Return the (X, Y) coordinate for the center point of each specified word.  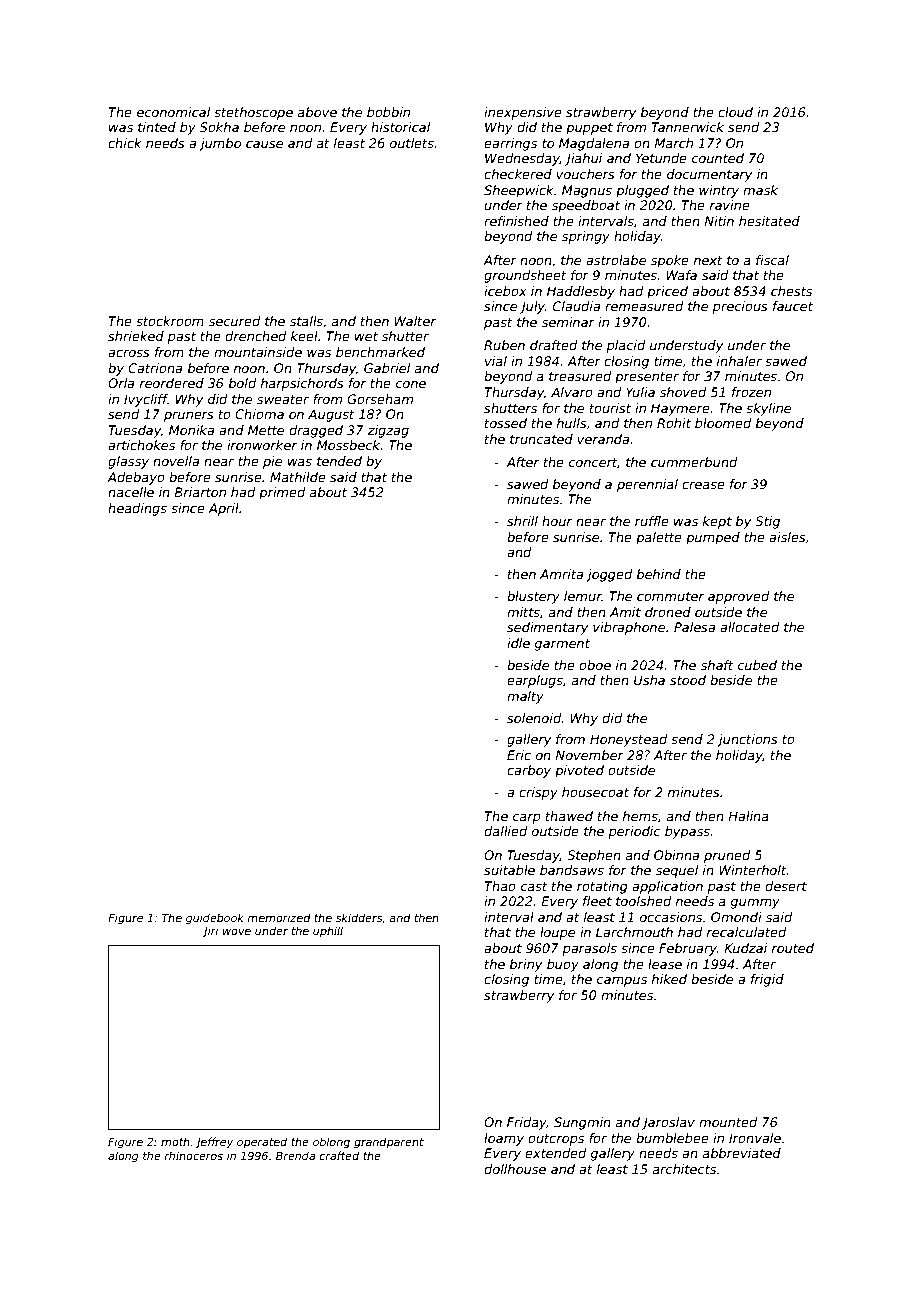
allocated (750, 627)
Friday (527, 1123)
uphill (328, 931)
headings (137, 509)
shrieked (136, 336)
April (223, 509)
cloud (735, 112)
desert (786, 886)
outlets (412, 143)
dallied (506, 831)
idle (518, 643)
